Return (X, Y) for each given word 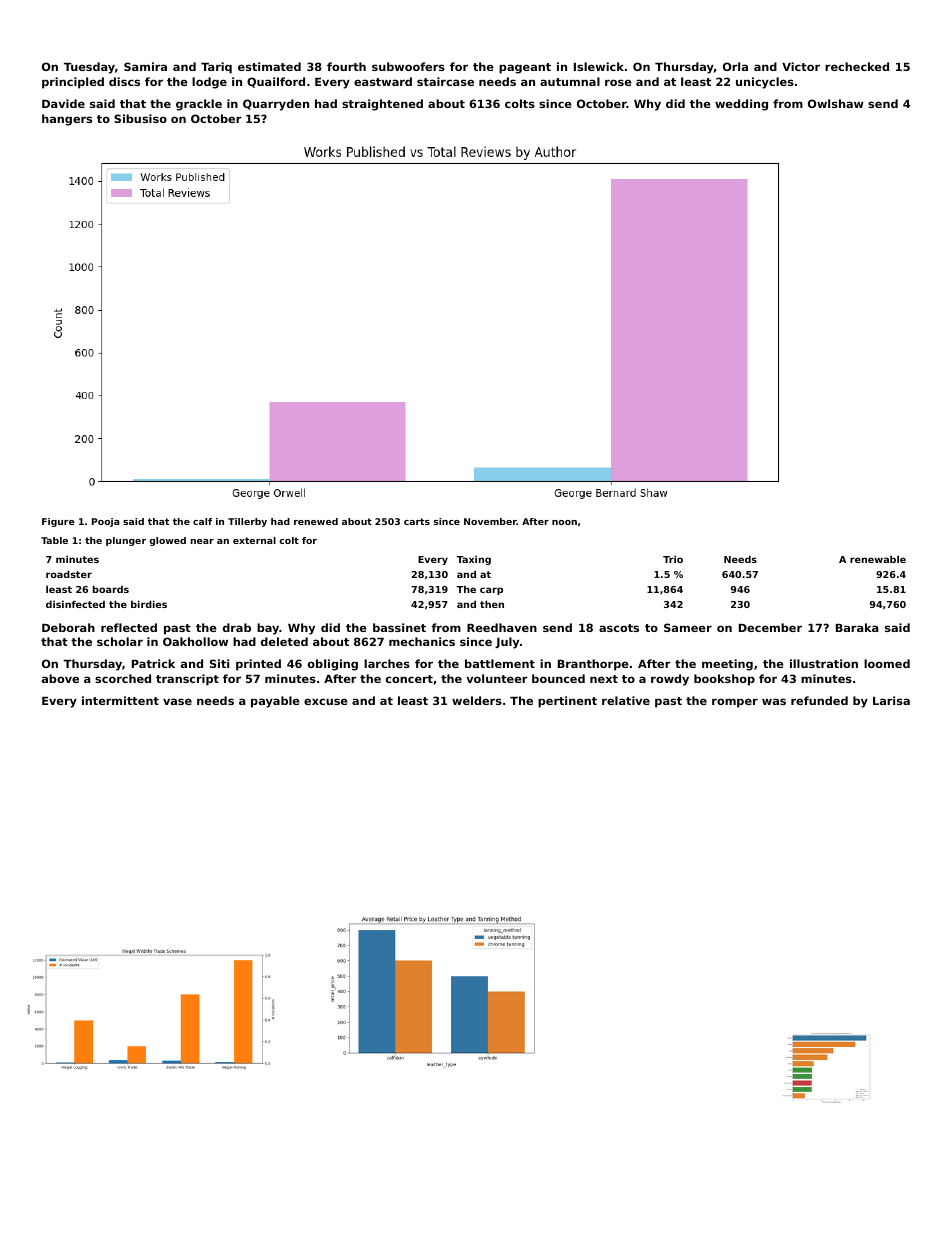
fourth (346, 66)
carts (417, 521)
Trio (673, 559)
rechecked (857, 66)
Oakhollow (195, 641)
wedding (741, 105)
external (254, 540)
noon (564, 522)
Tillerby (247, 522)
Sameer (688, 627)
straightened (382, 105)
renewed (316, 521)
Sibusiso (140, 118)
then (492, 604)
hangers (67, 120)
